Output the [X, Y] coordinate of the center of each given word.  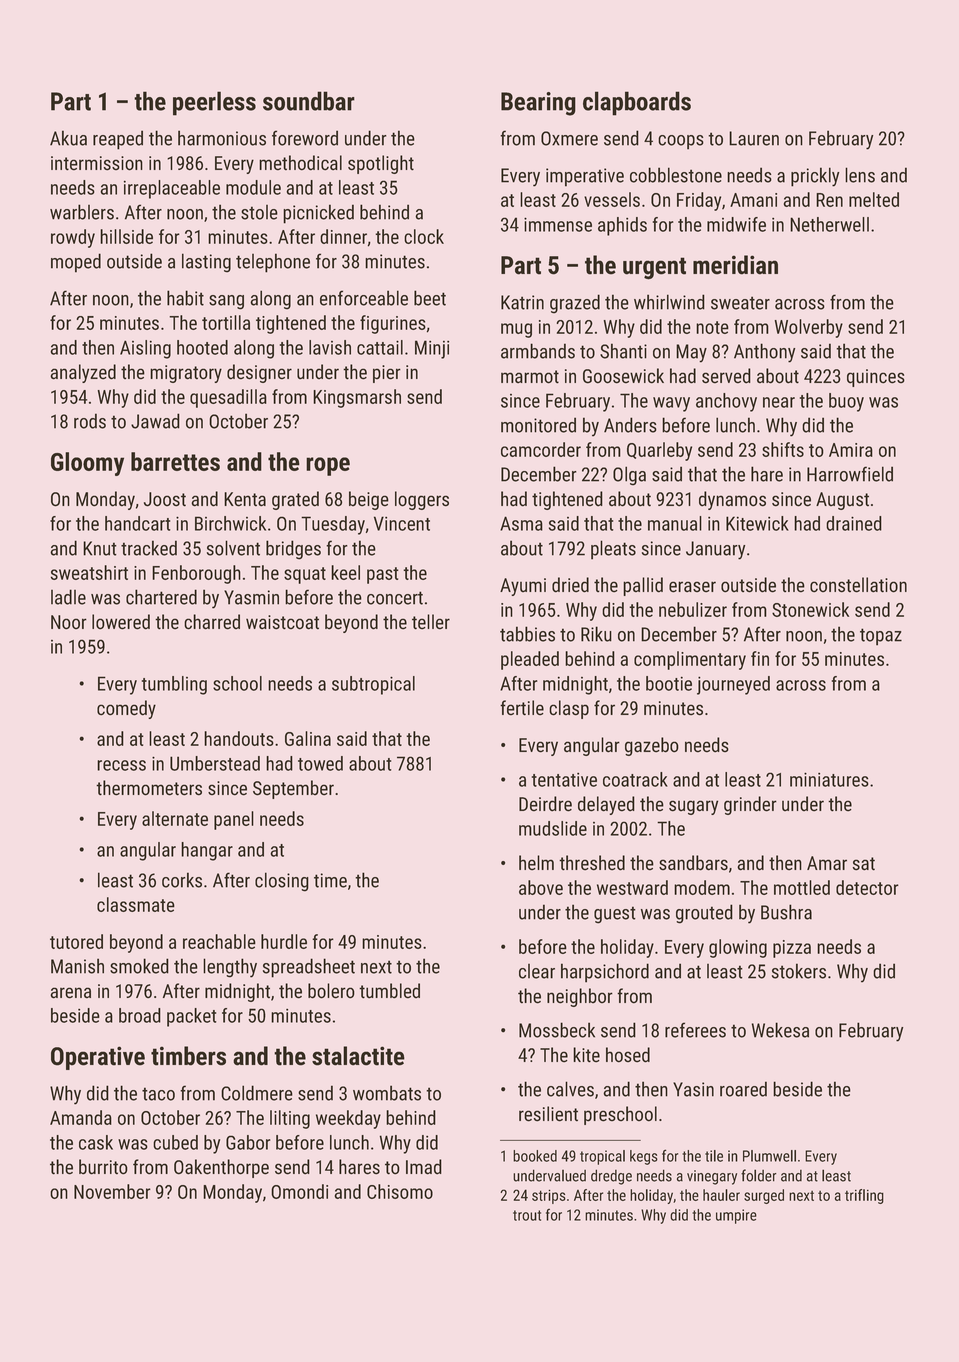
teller [431, 622]
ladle [68, 597]
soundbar [309, 101]
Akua [68, 138]
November [112, 1191]
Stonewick [810, 609]
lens [860, 175]
